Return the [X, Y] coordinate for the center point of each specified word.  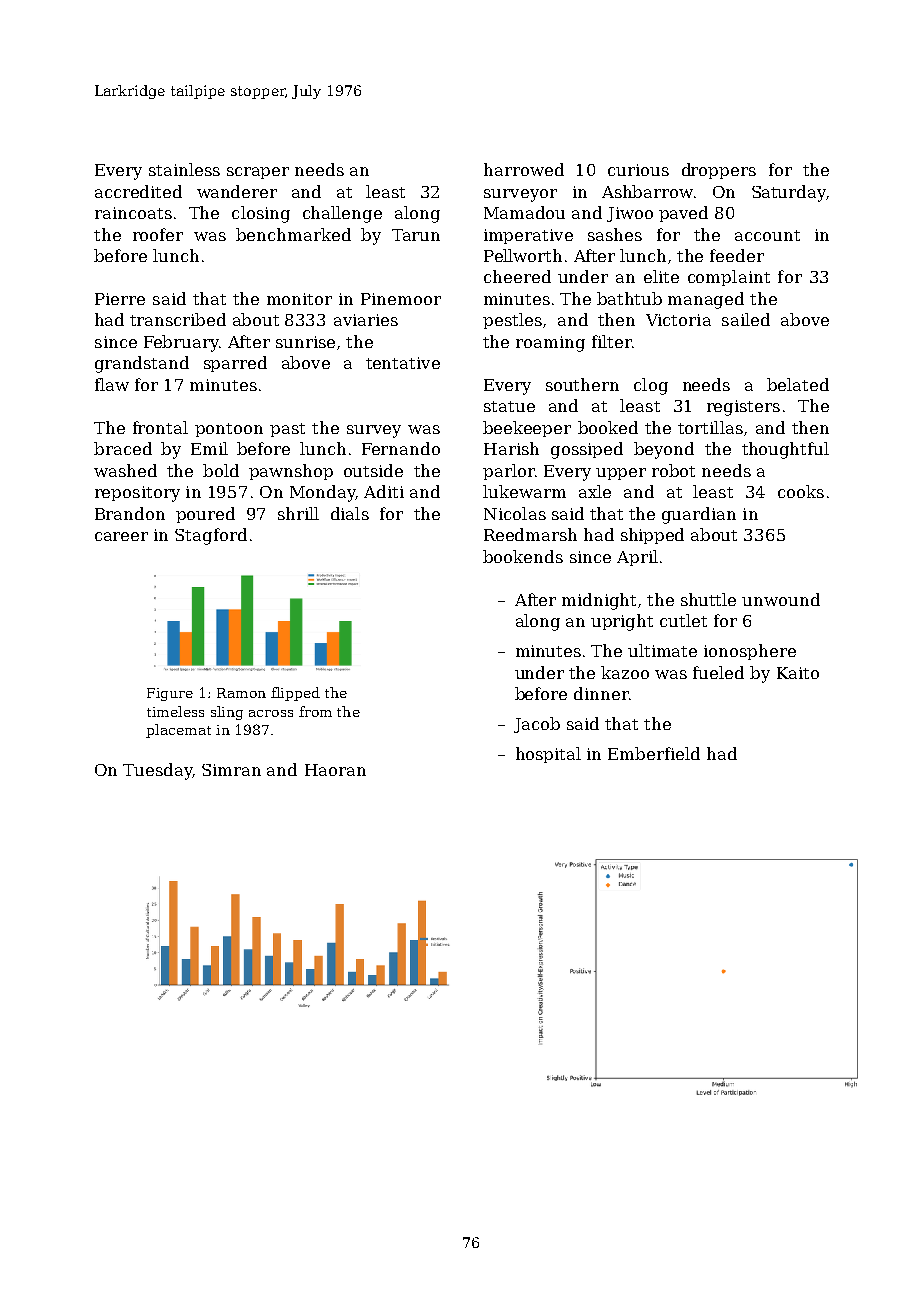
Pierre [120, 299]
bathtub [629, 298]
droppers [719, 171]
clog [651, 386]
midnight [599, 601]
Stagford [211, 536]
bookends [523, 556]
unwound [781, 599]
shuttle [708, 599]
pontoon [229, 430]
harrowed [524, 169]
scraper [258, 173]
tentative [403, 363]
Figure [170, 694]
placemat [178, 731]
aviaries [366, 320]
